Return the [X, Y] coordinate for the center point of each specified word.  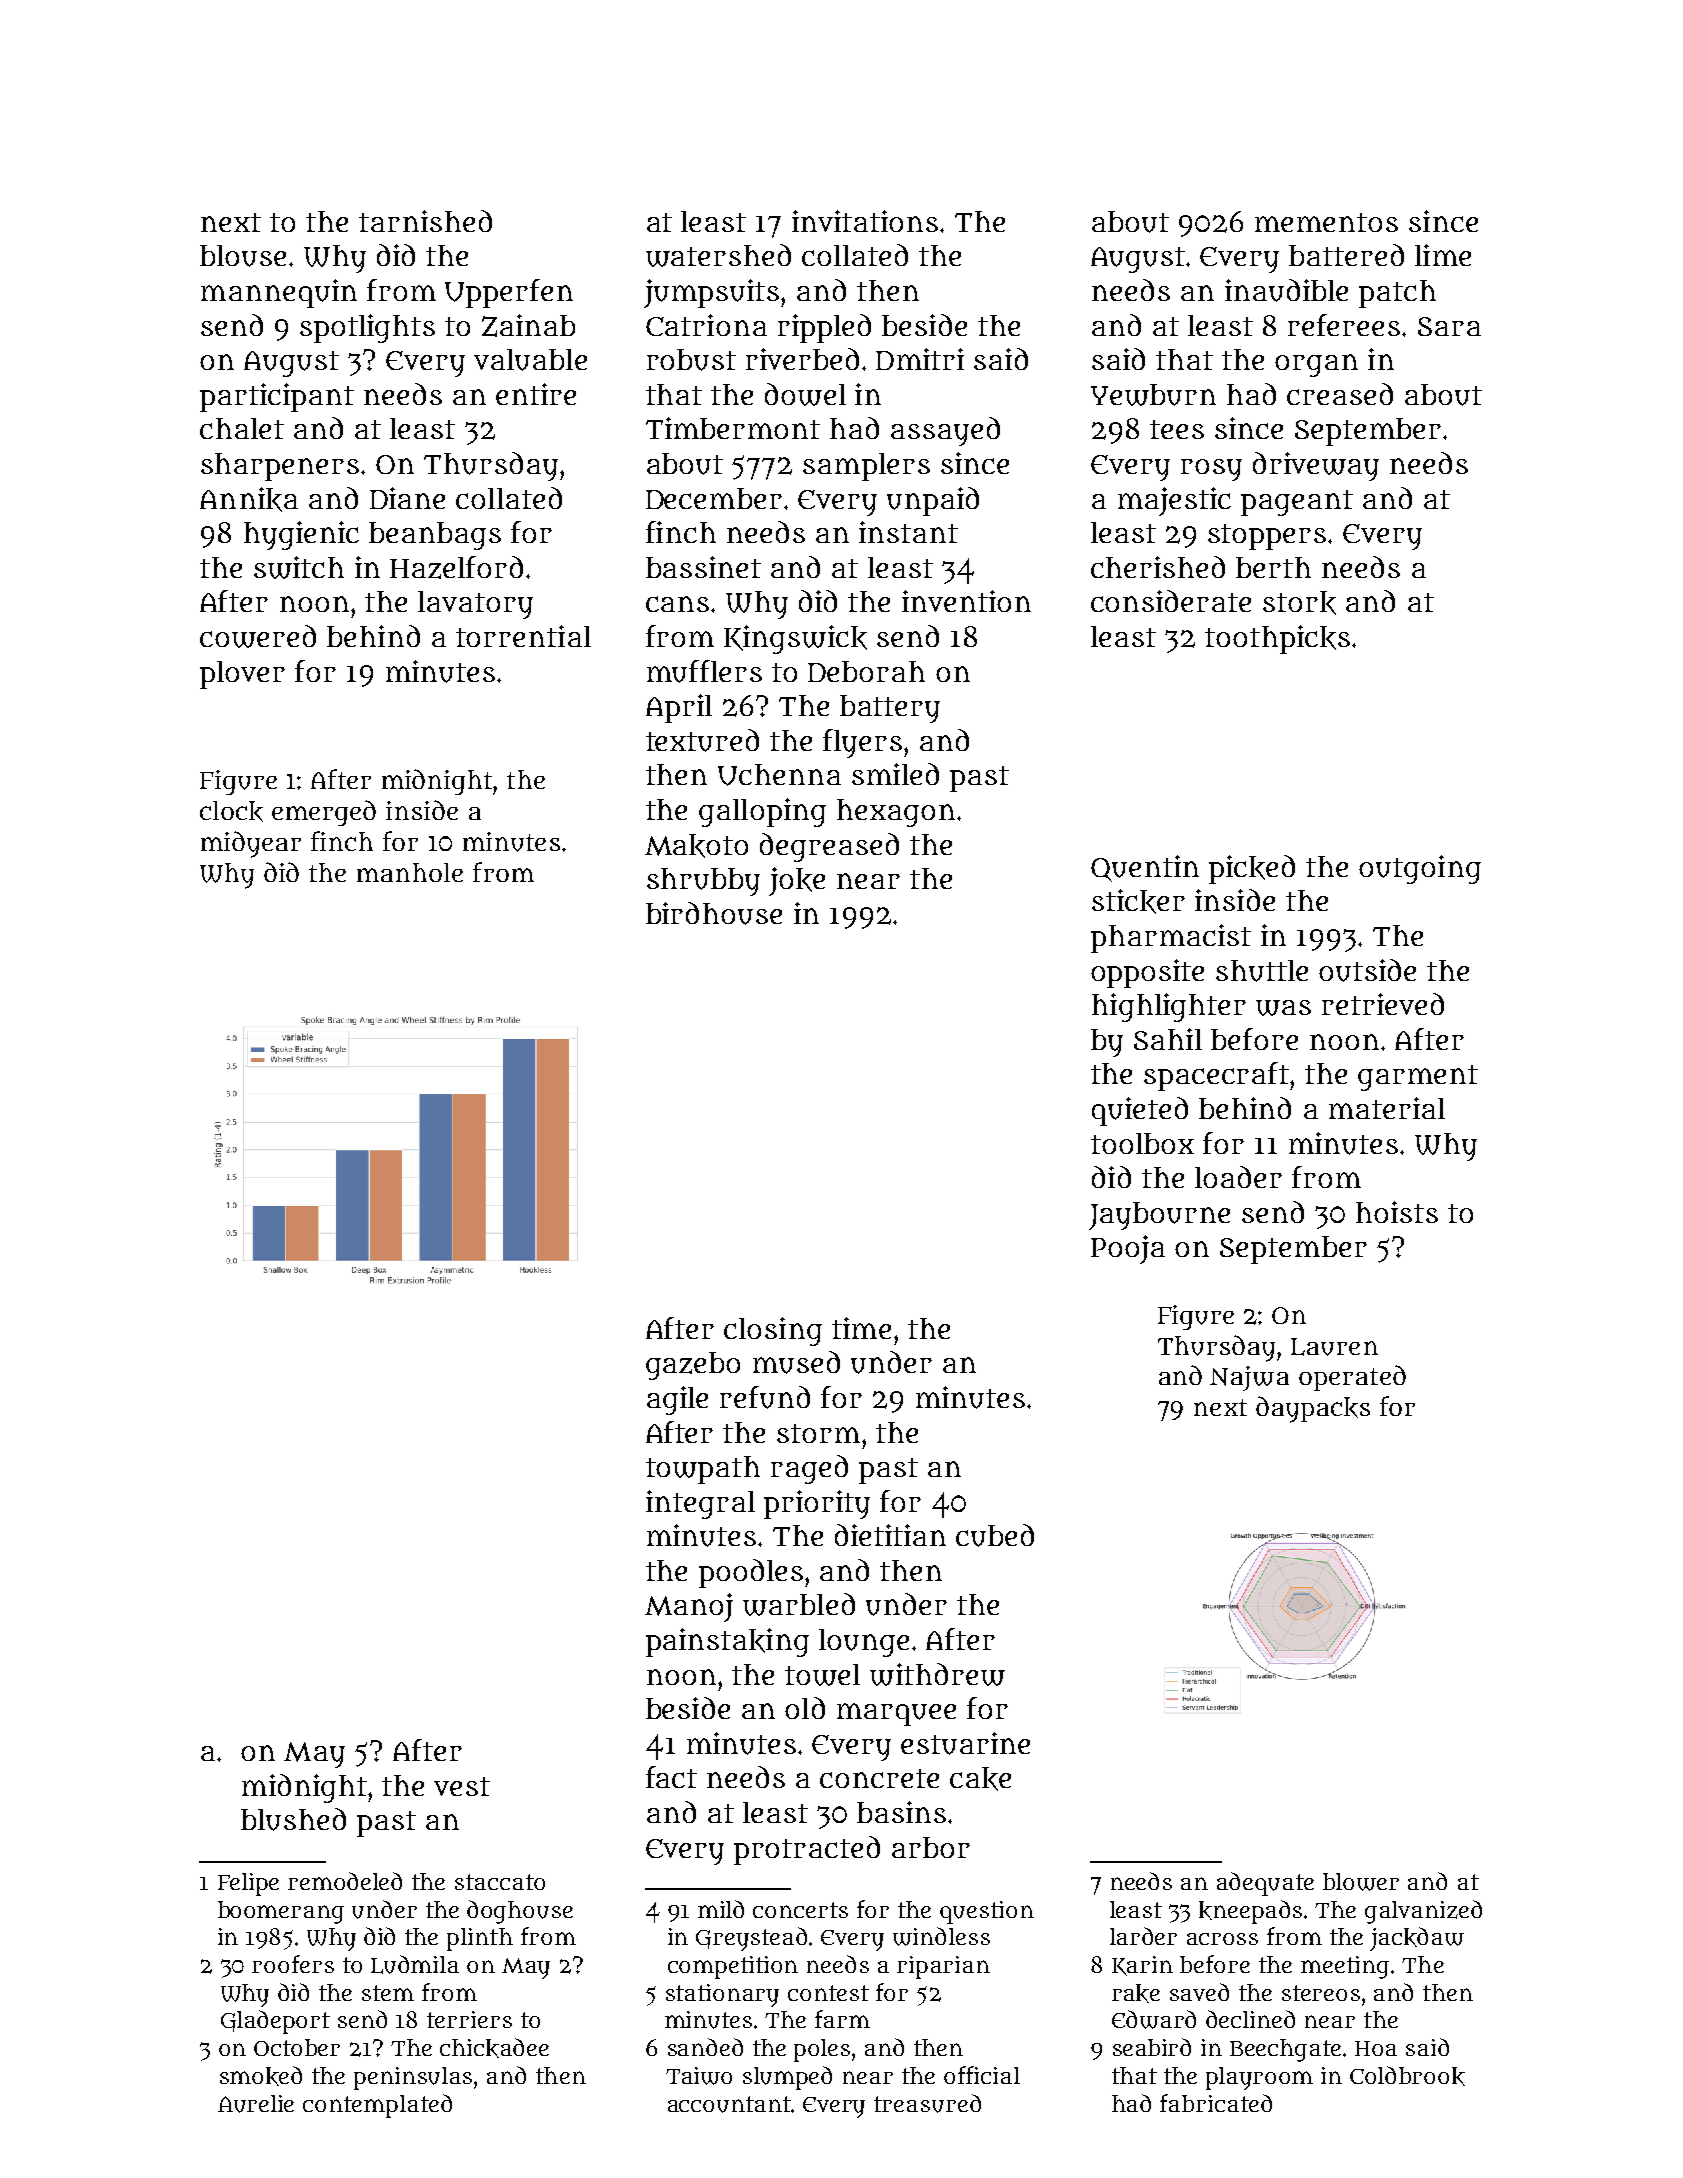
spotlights [367, 328]
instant [908, 532]
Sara [1449, 326]
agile [677, 1400]
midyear [251, 844]
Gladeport [275, 2022]
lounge [864, 1643]
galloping [762, 812]
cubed [995, 1535]
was [1283, 1008]
